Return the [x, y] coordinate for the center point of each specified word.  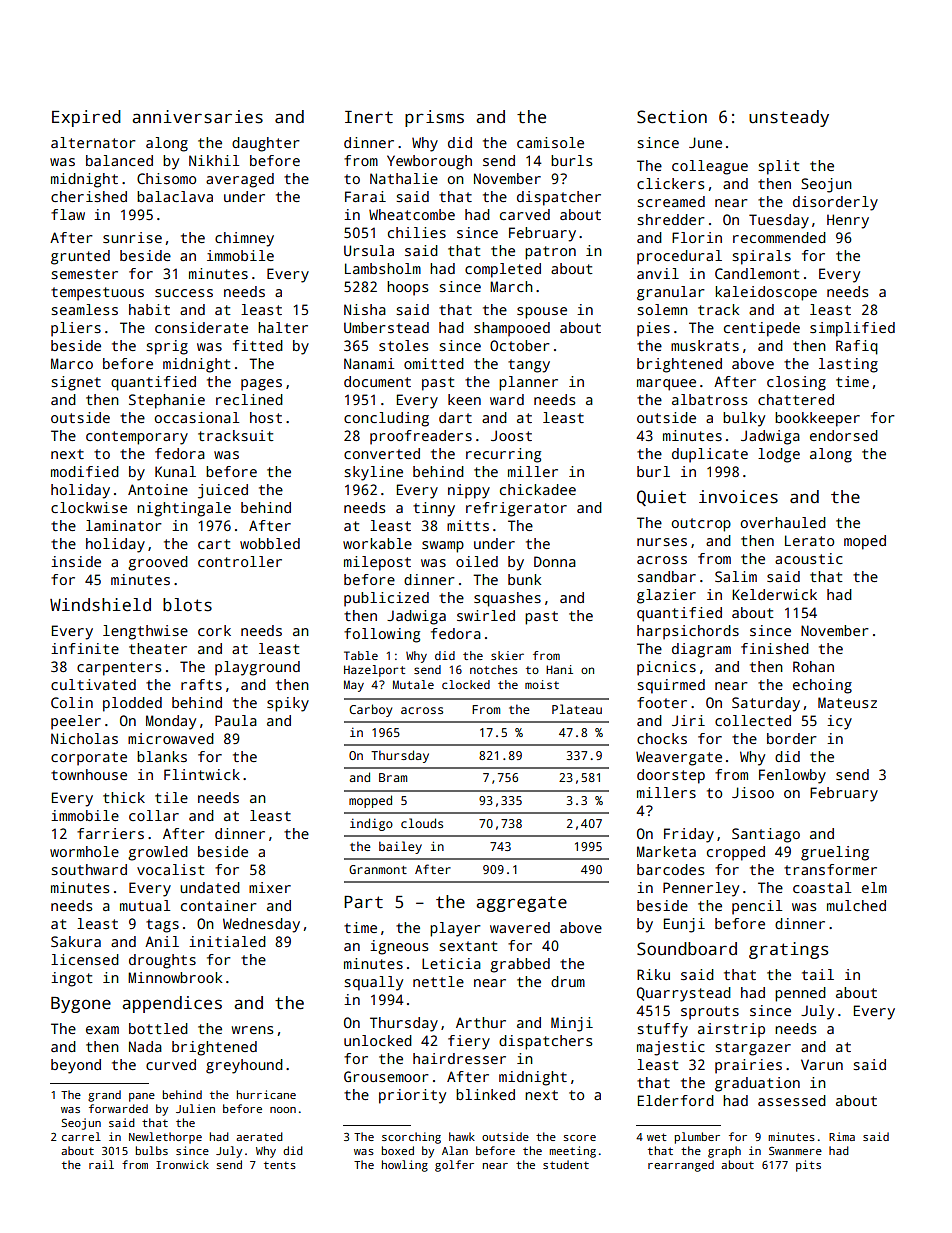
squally [373, 983]
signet [76, 383]
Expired [86, 118]
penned [800, 994]
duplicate [710, 455]
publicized [386, 599]
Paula [236, 720]
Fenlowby [792, 776]
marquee [666, 385]
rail [101, 1164]
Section [672, 117]
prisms [434, 118]
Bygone [81, 1005]
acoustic [809, 558]
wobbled [270, 543]
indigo [371, 824]
